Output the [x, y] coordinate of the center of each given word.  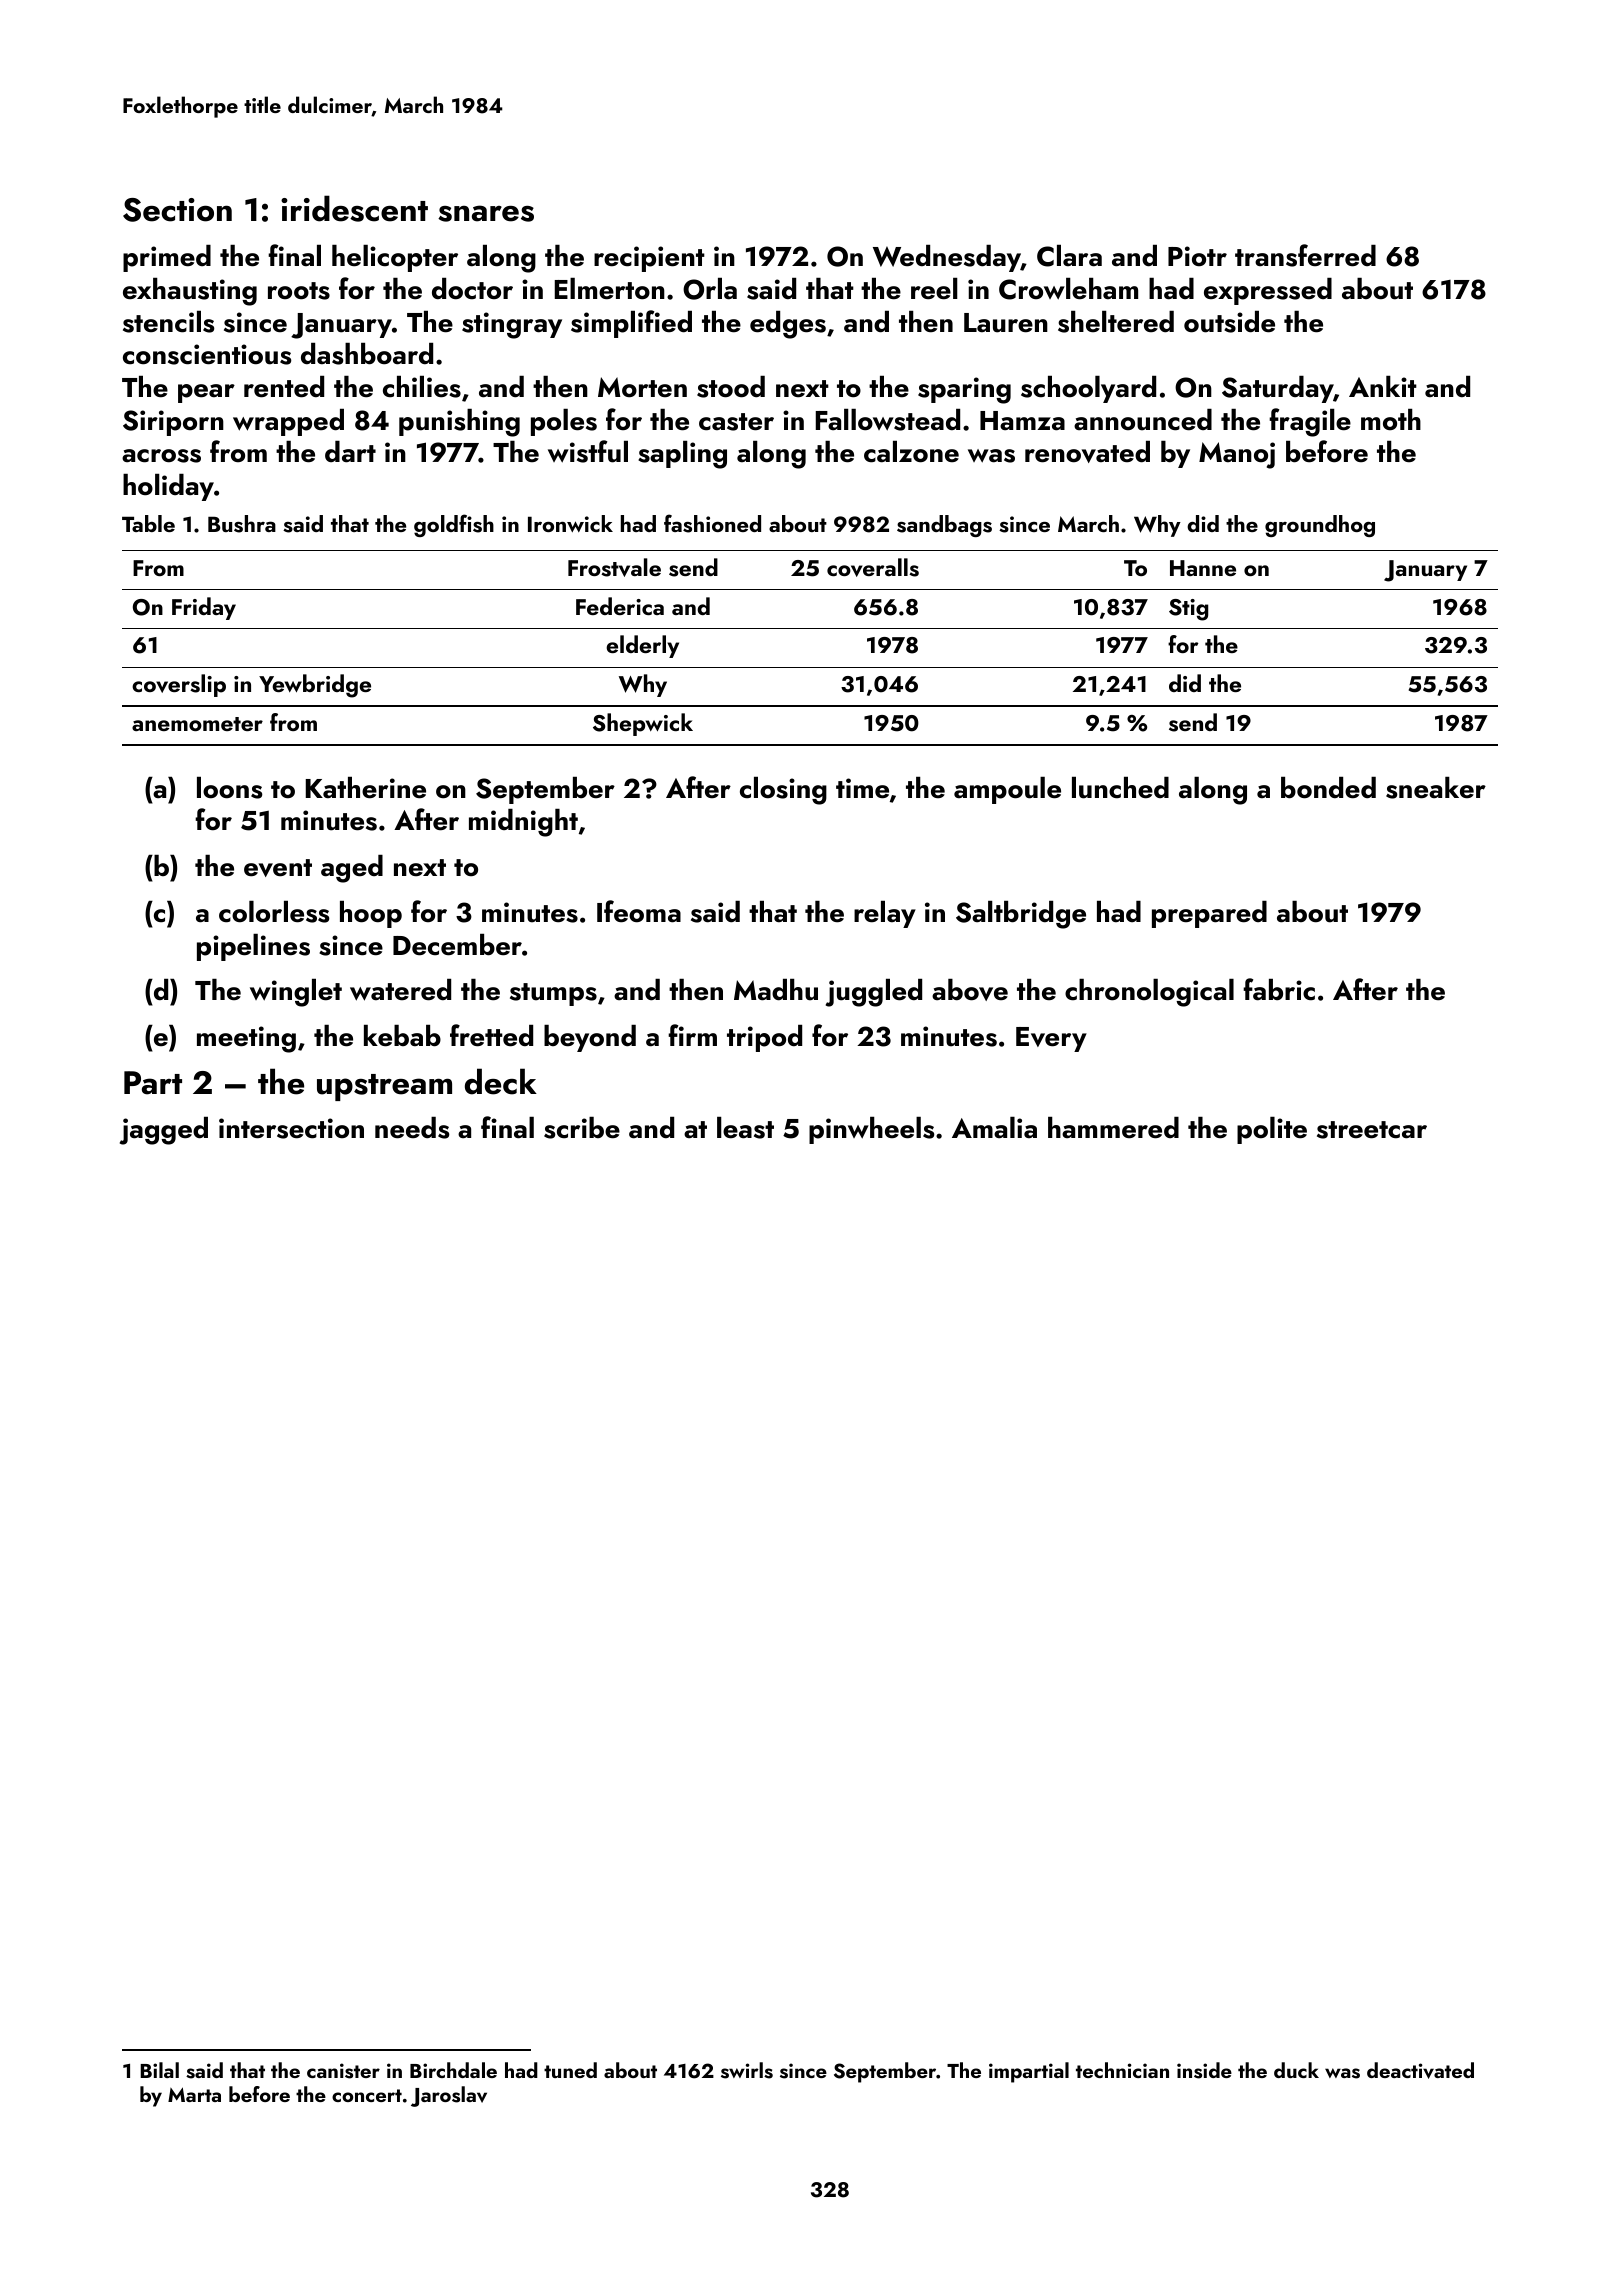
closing [783, 791]
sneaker [1436, 788]
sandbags [944, 526]
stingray [512, 325]
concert [367, 2095]
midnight [523, 823]
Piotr [1197, 256]
